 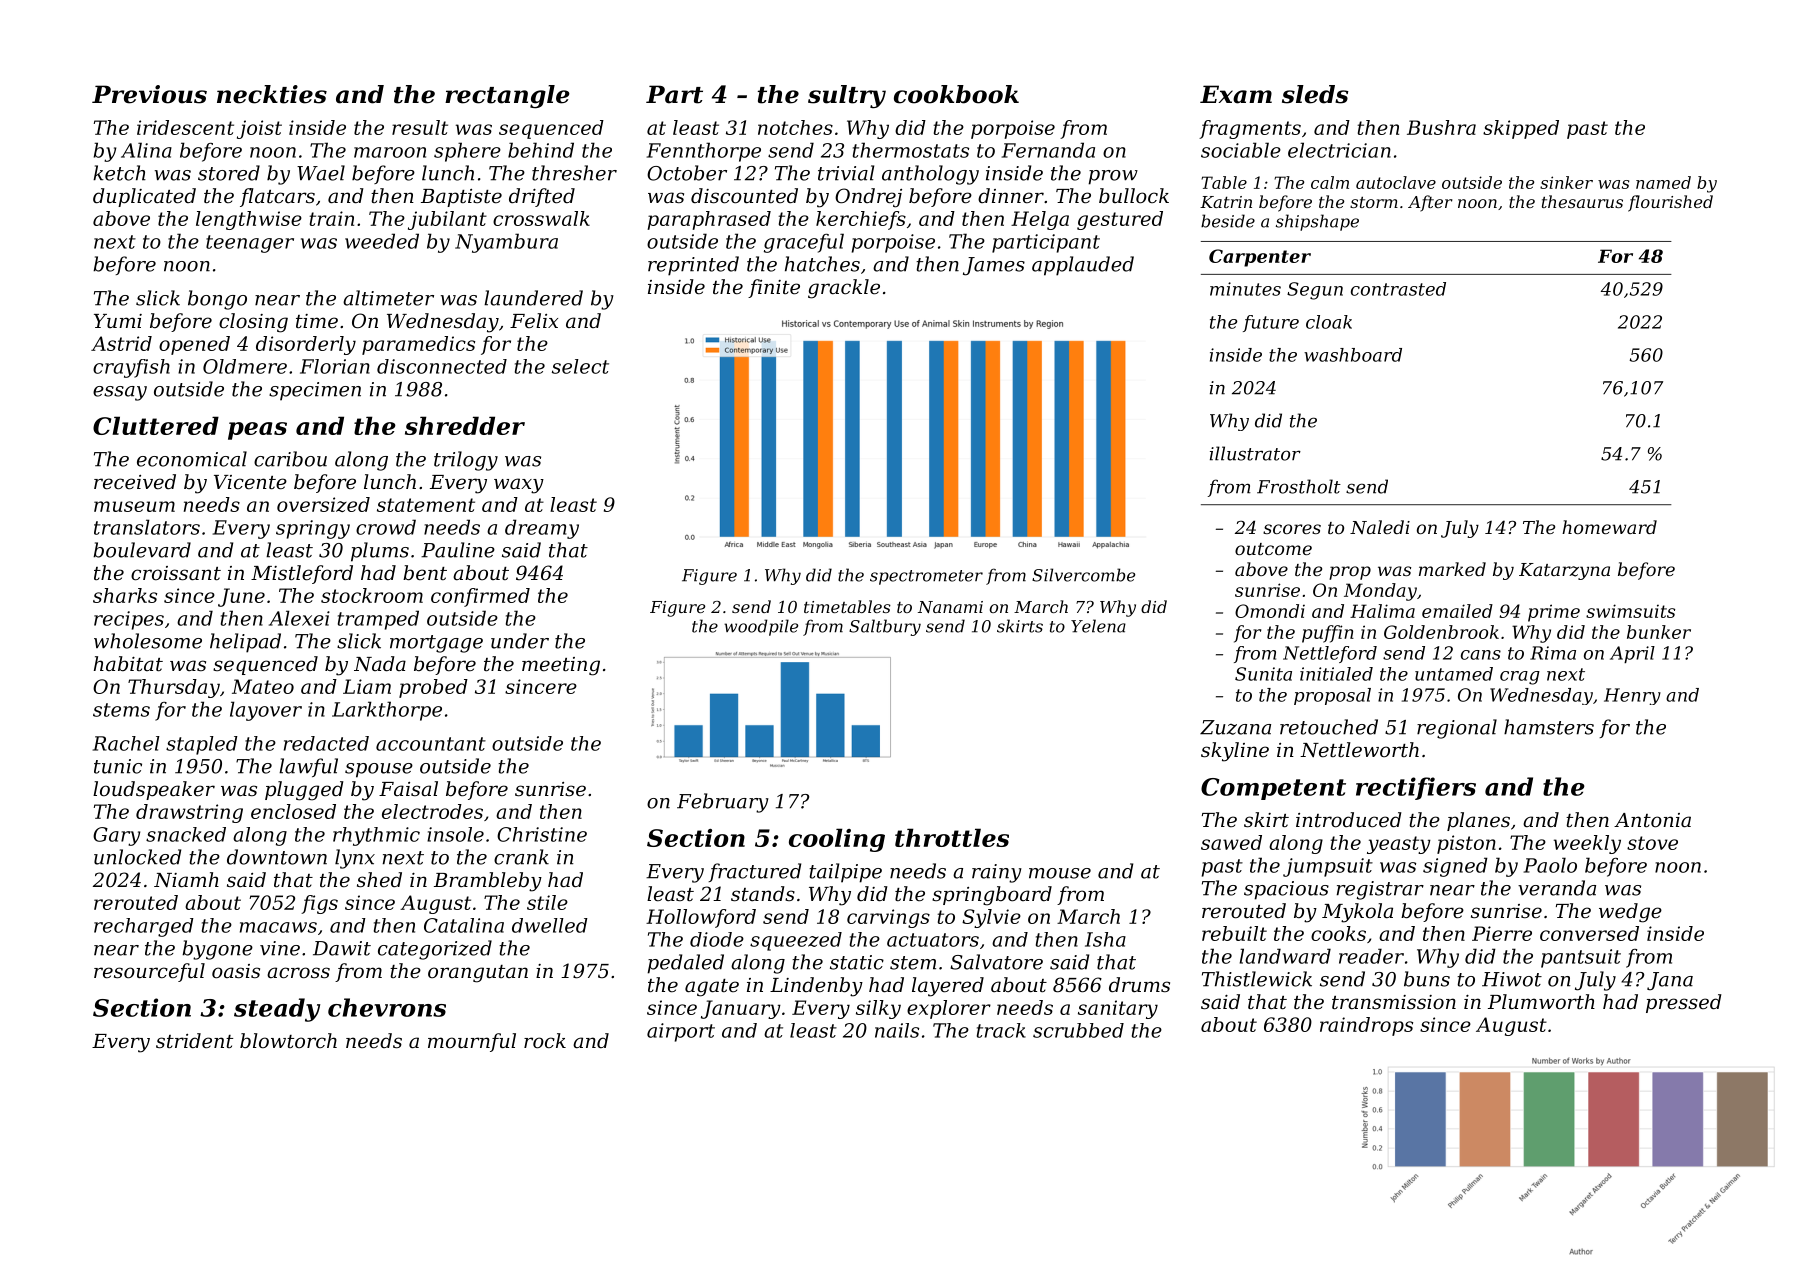 What do you see at coordinates (465, 425) in the screenshot?
I see `shredder` at bounding box center [465, 425].
